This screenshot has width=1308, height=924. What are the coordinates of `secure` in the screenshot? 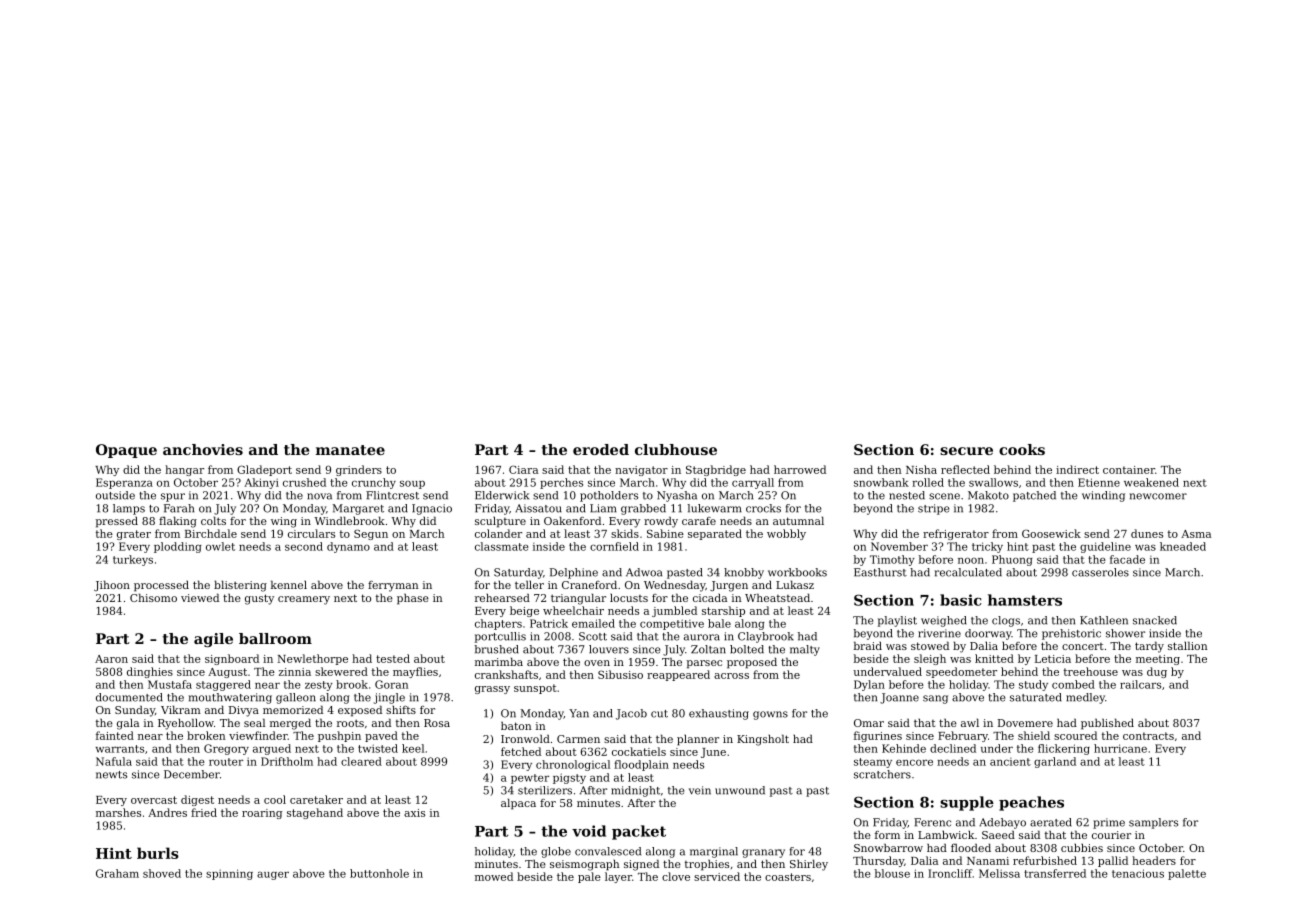 It's located at (966, 451).
